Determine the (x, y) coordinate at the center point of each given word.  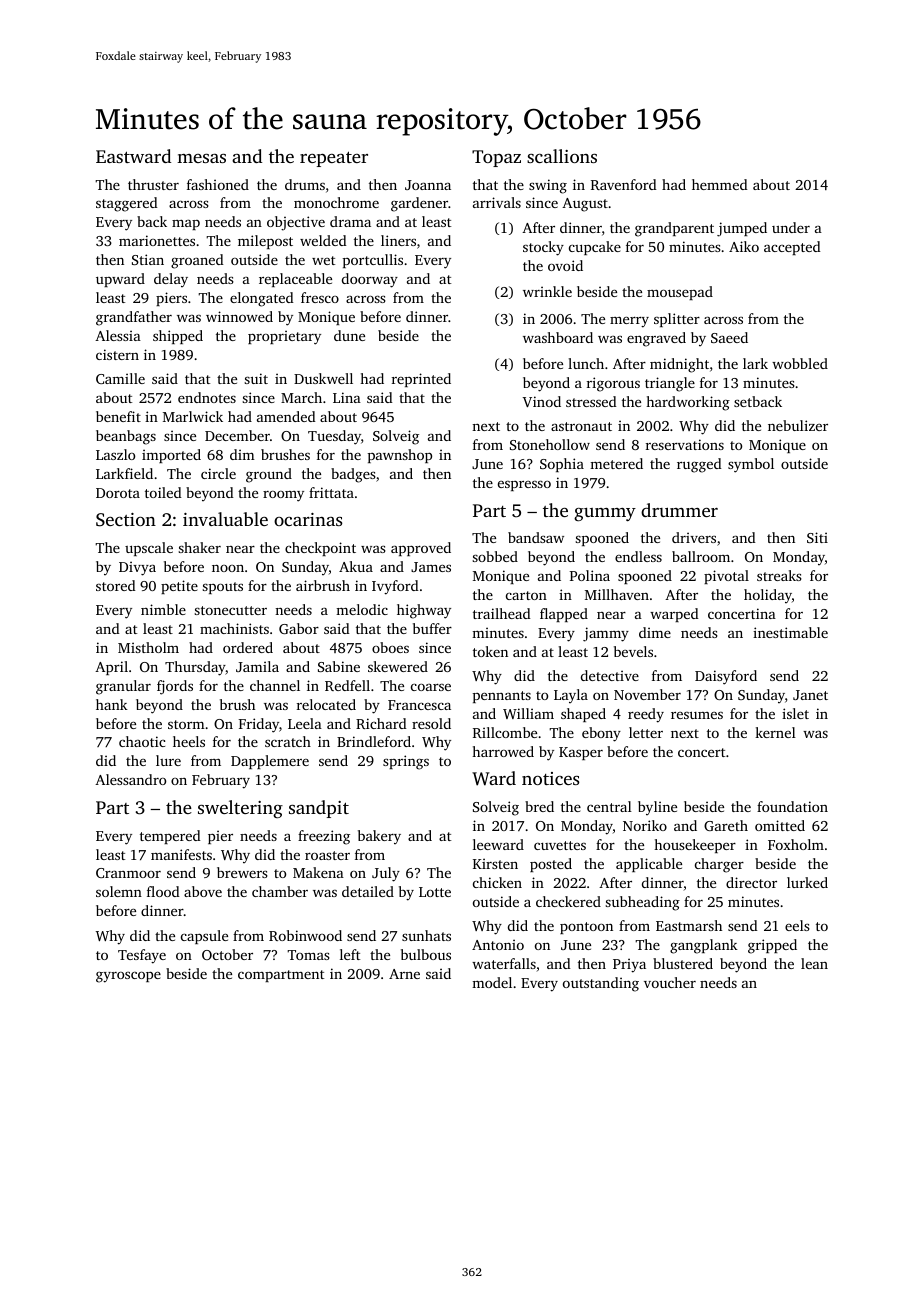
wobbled (800, 363)
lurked (807, 882)
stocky (543, 248)
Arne (404, 974)
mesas (201, 158)
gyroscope (128, 977)
